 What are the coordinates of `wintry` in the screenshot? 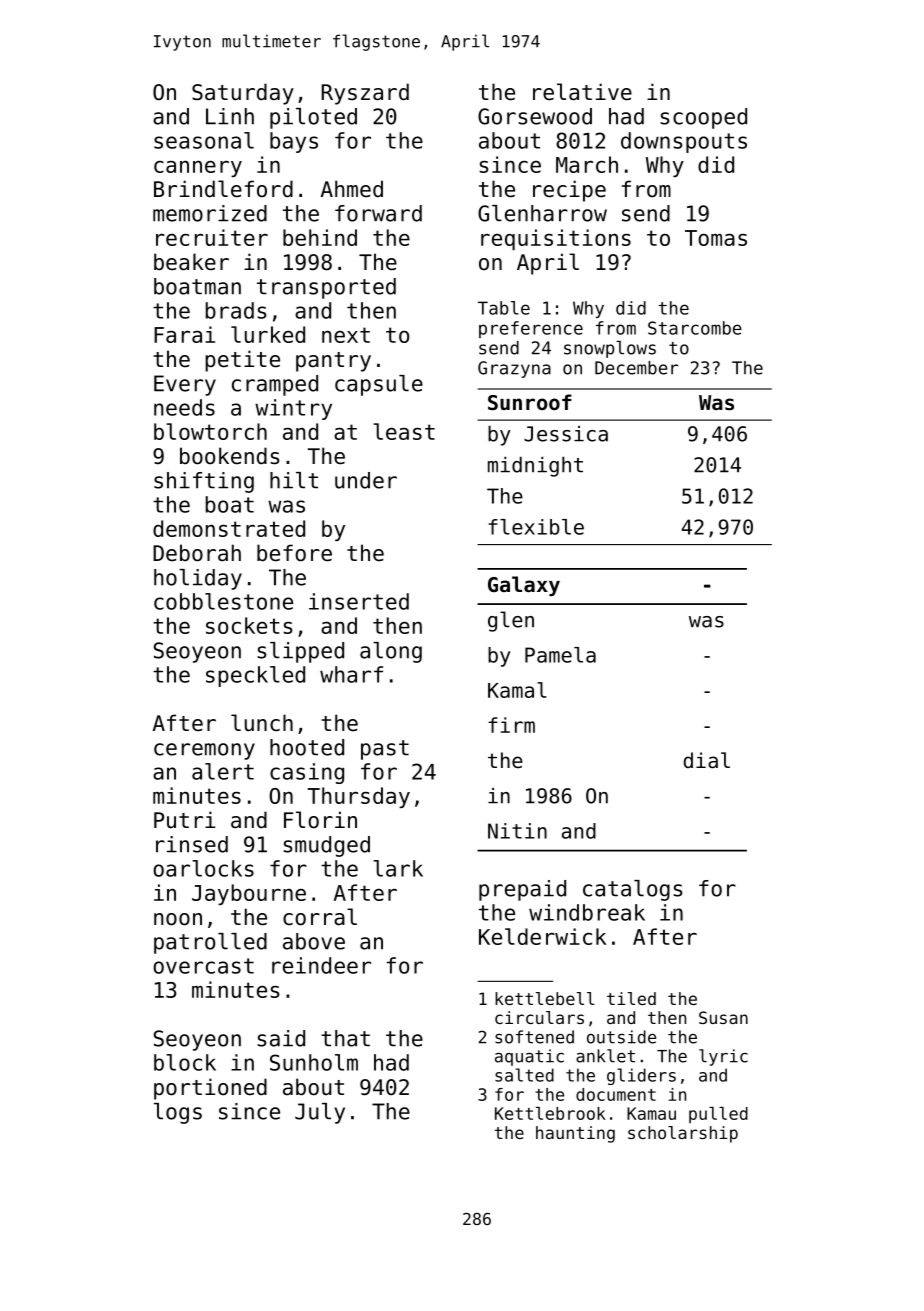 It's located at (293, 409).
